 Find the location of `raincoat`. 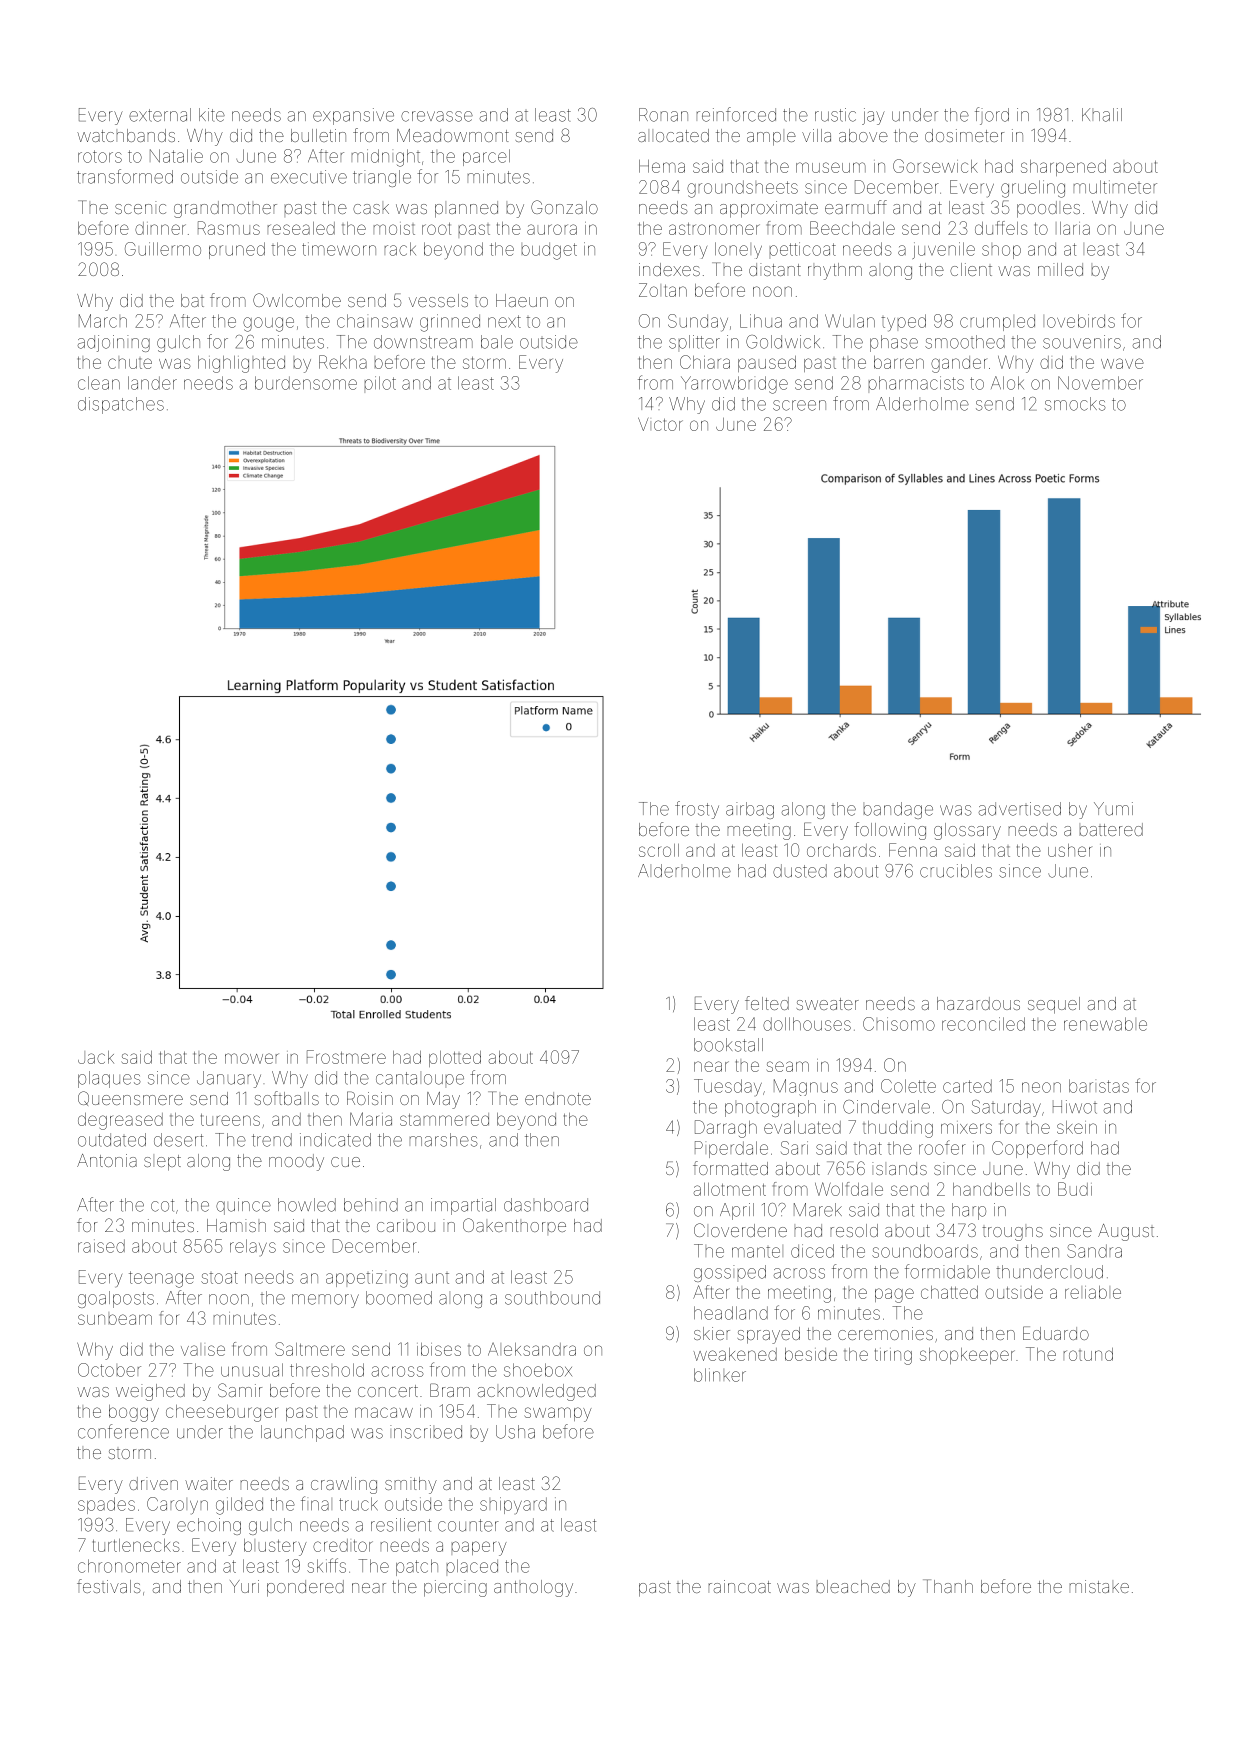

raincoat is located at coordinates (740, 1586).
